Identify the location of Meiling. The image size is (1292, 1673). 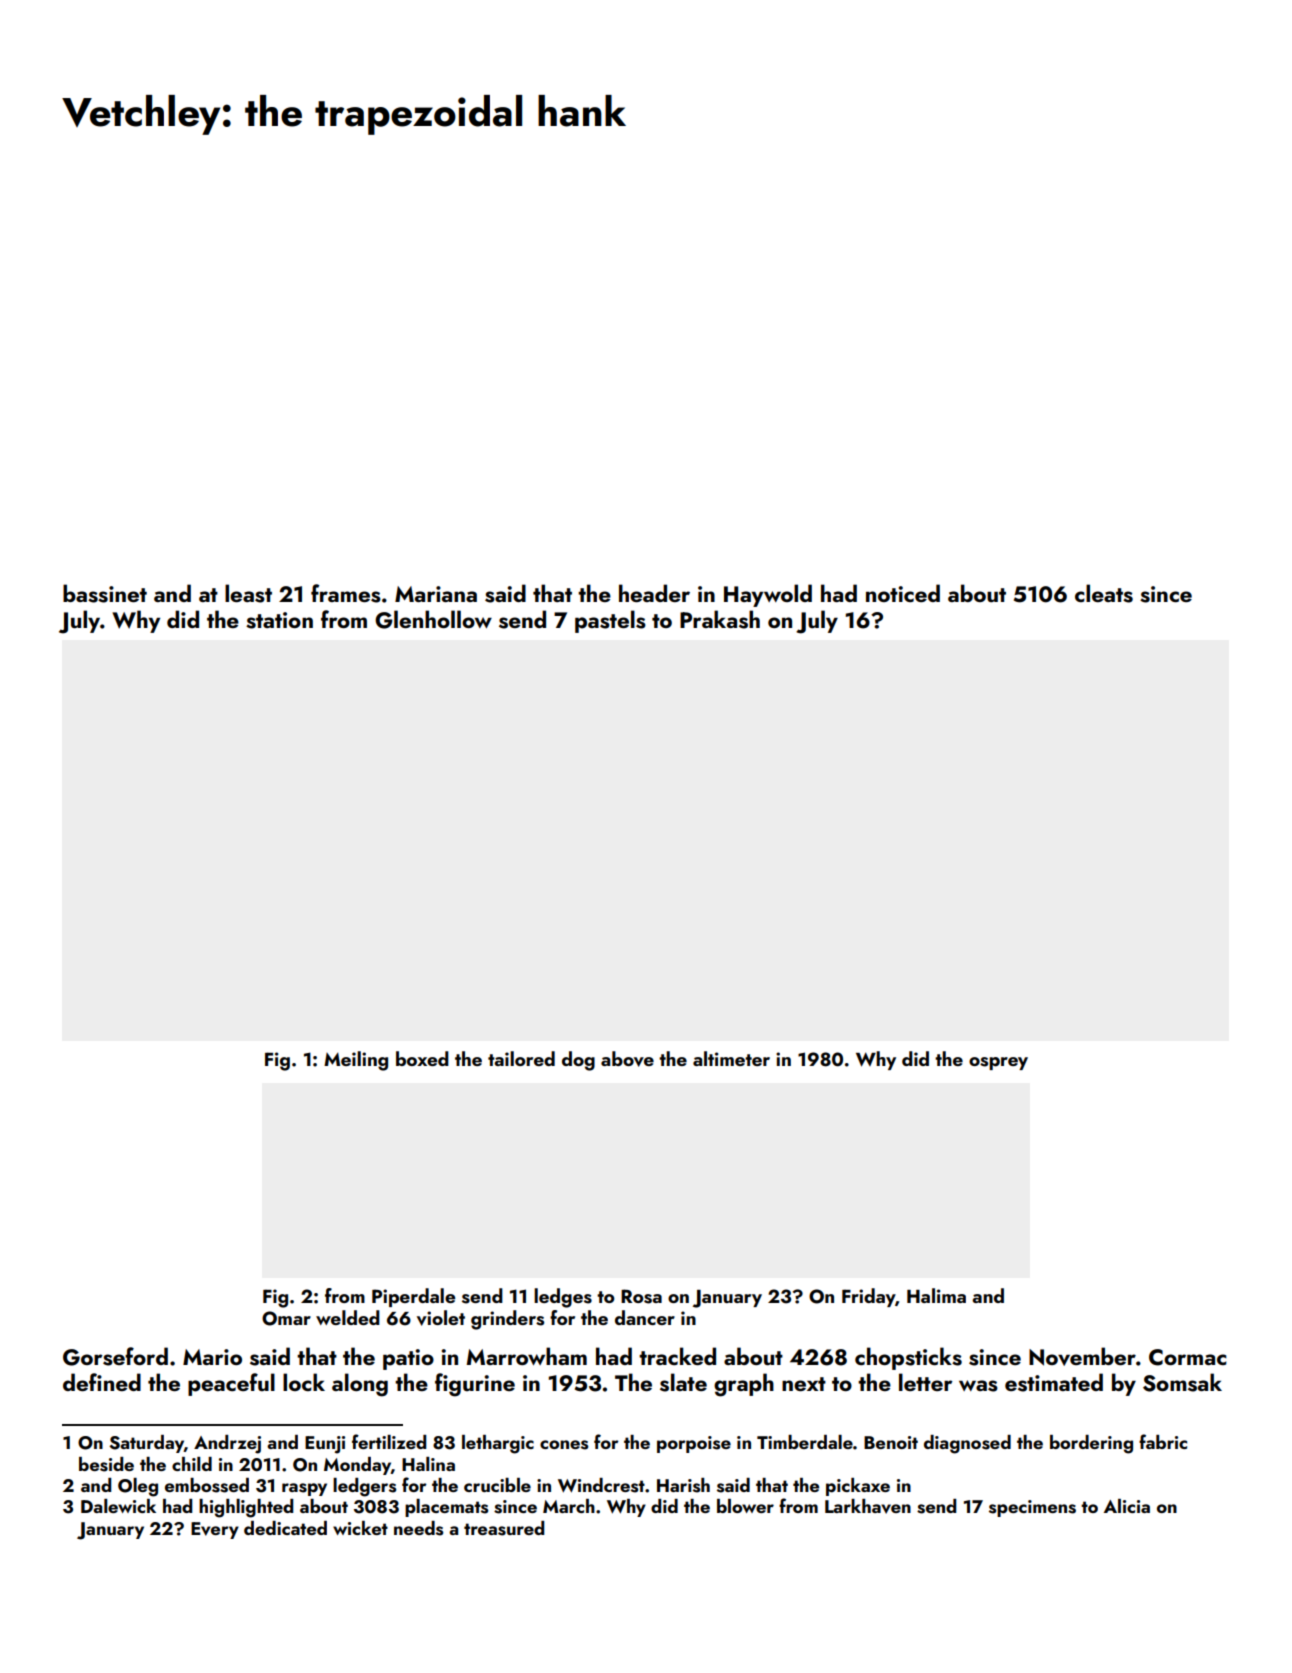
(356, 1061).
